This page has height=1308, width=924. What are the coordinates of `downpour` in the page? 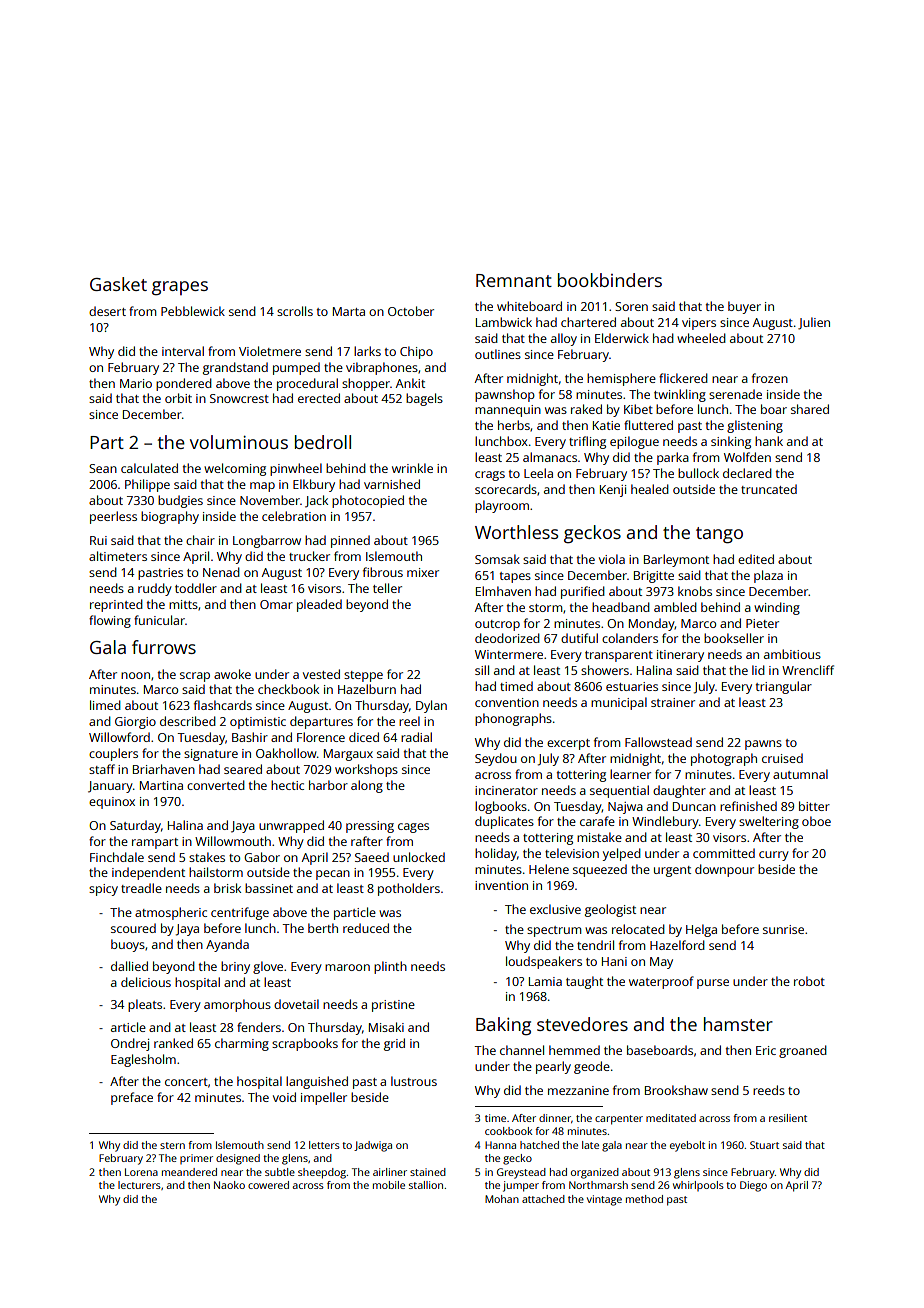 It's located at (724, 870).
